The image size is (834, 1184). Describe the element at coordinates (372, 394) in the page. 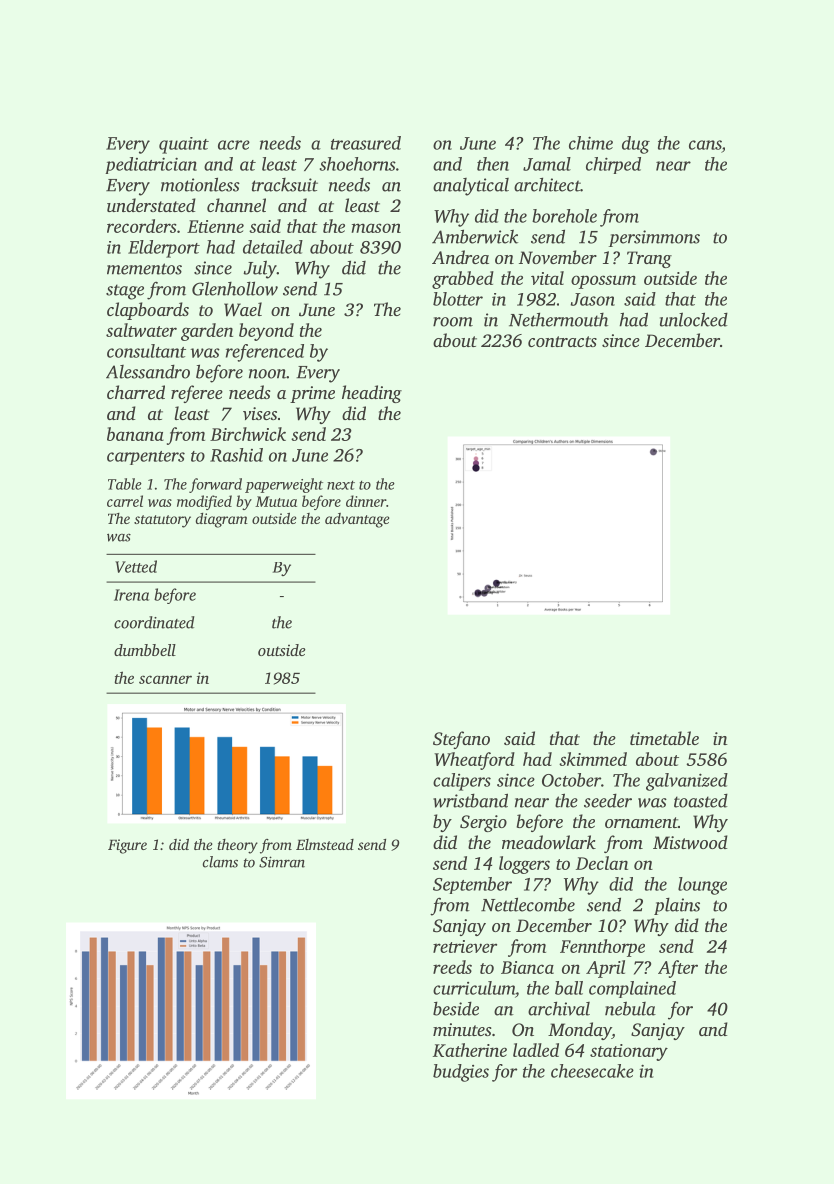

I see `heading` at that location.
